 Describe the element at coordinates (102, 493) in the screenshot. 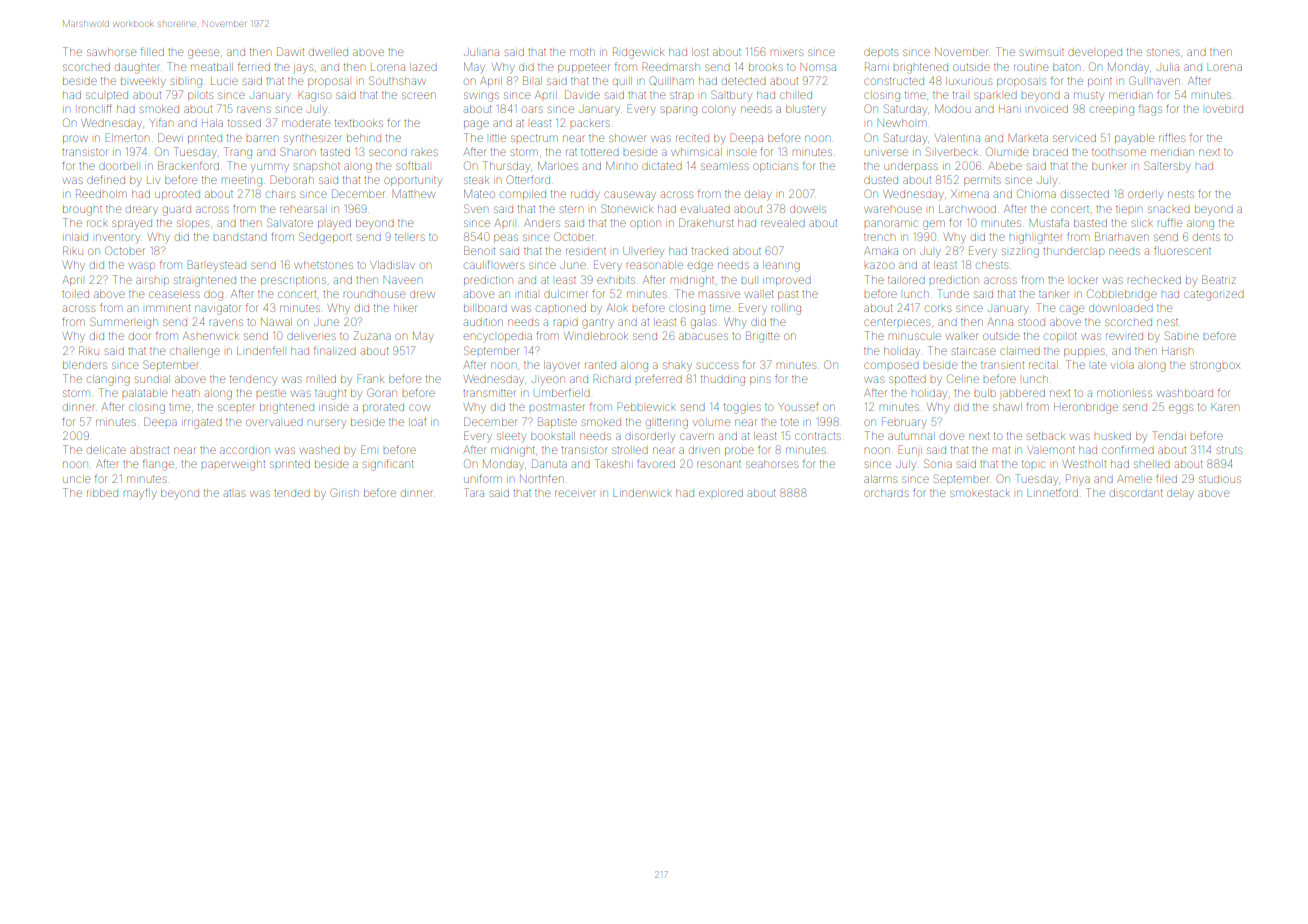

I see `ribbed` at that location.
